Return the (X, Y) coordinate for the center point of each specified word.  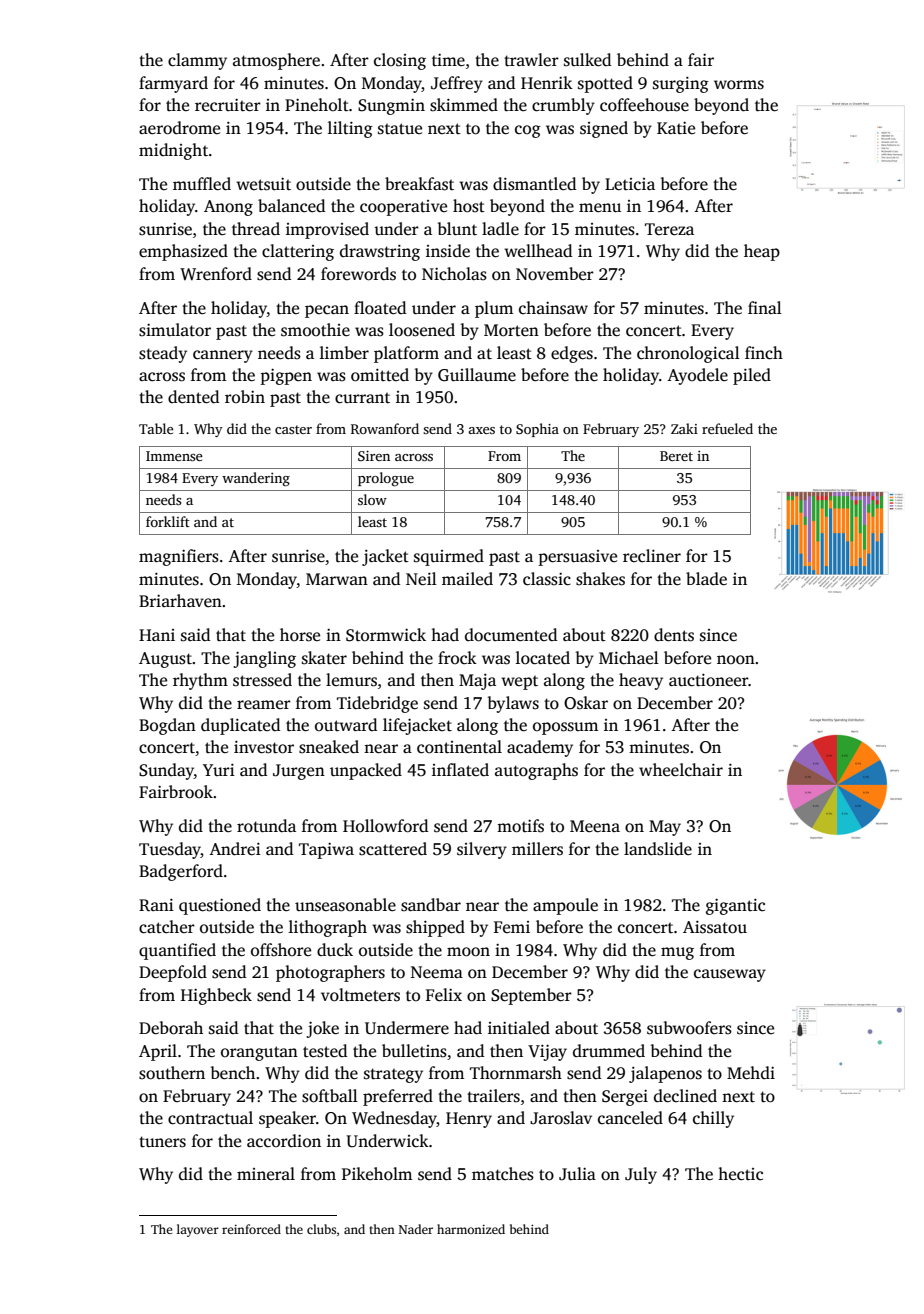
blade (706, 579)
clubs (321, 1229)
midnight (173, 151)
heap (762, 252)
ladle (500, 229)
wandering (256, 479)
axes (481, 430)
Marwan (337, 579)
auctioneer (708, 680)
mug (677, 953)
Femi (512, 927)
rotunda (266, 826)
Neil (421, 579)
